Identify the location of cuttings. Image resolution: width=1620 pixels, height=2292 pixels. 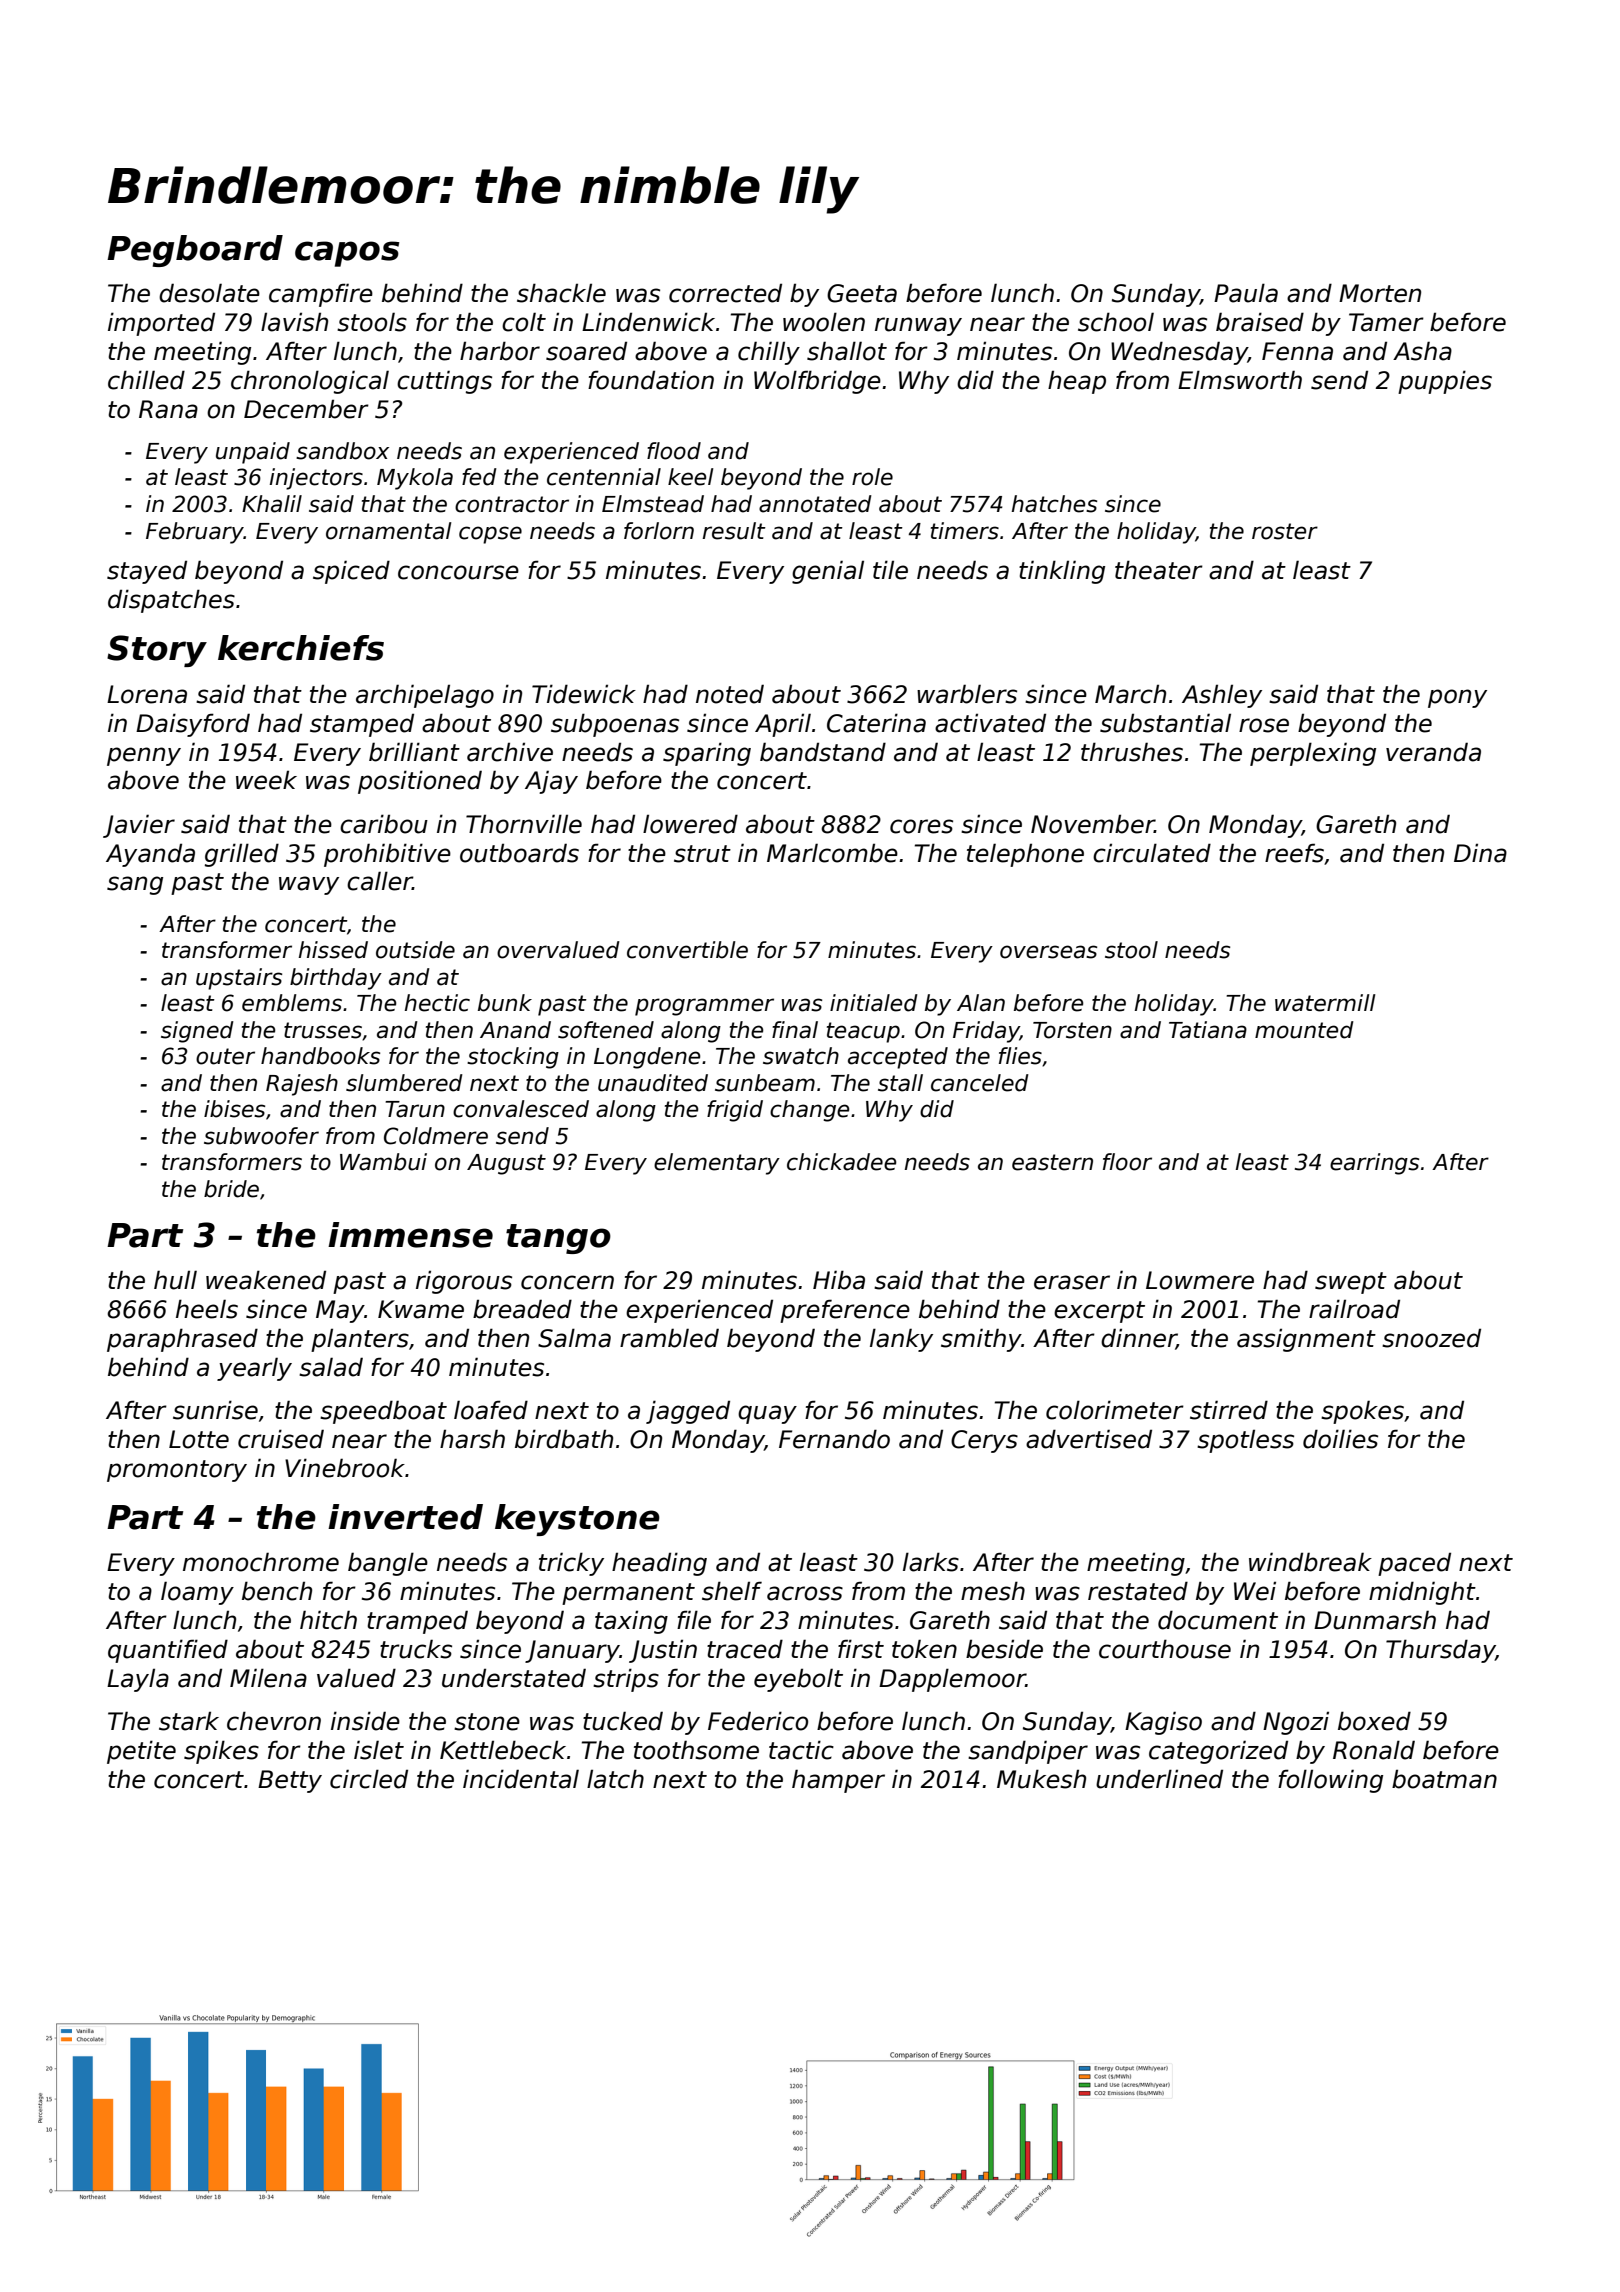
(444, 382).
